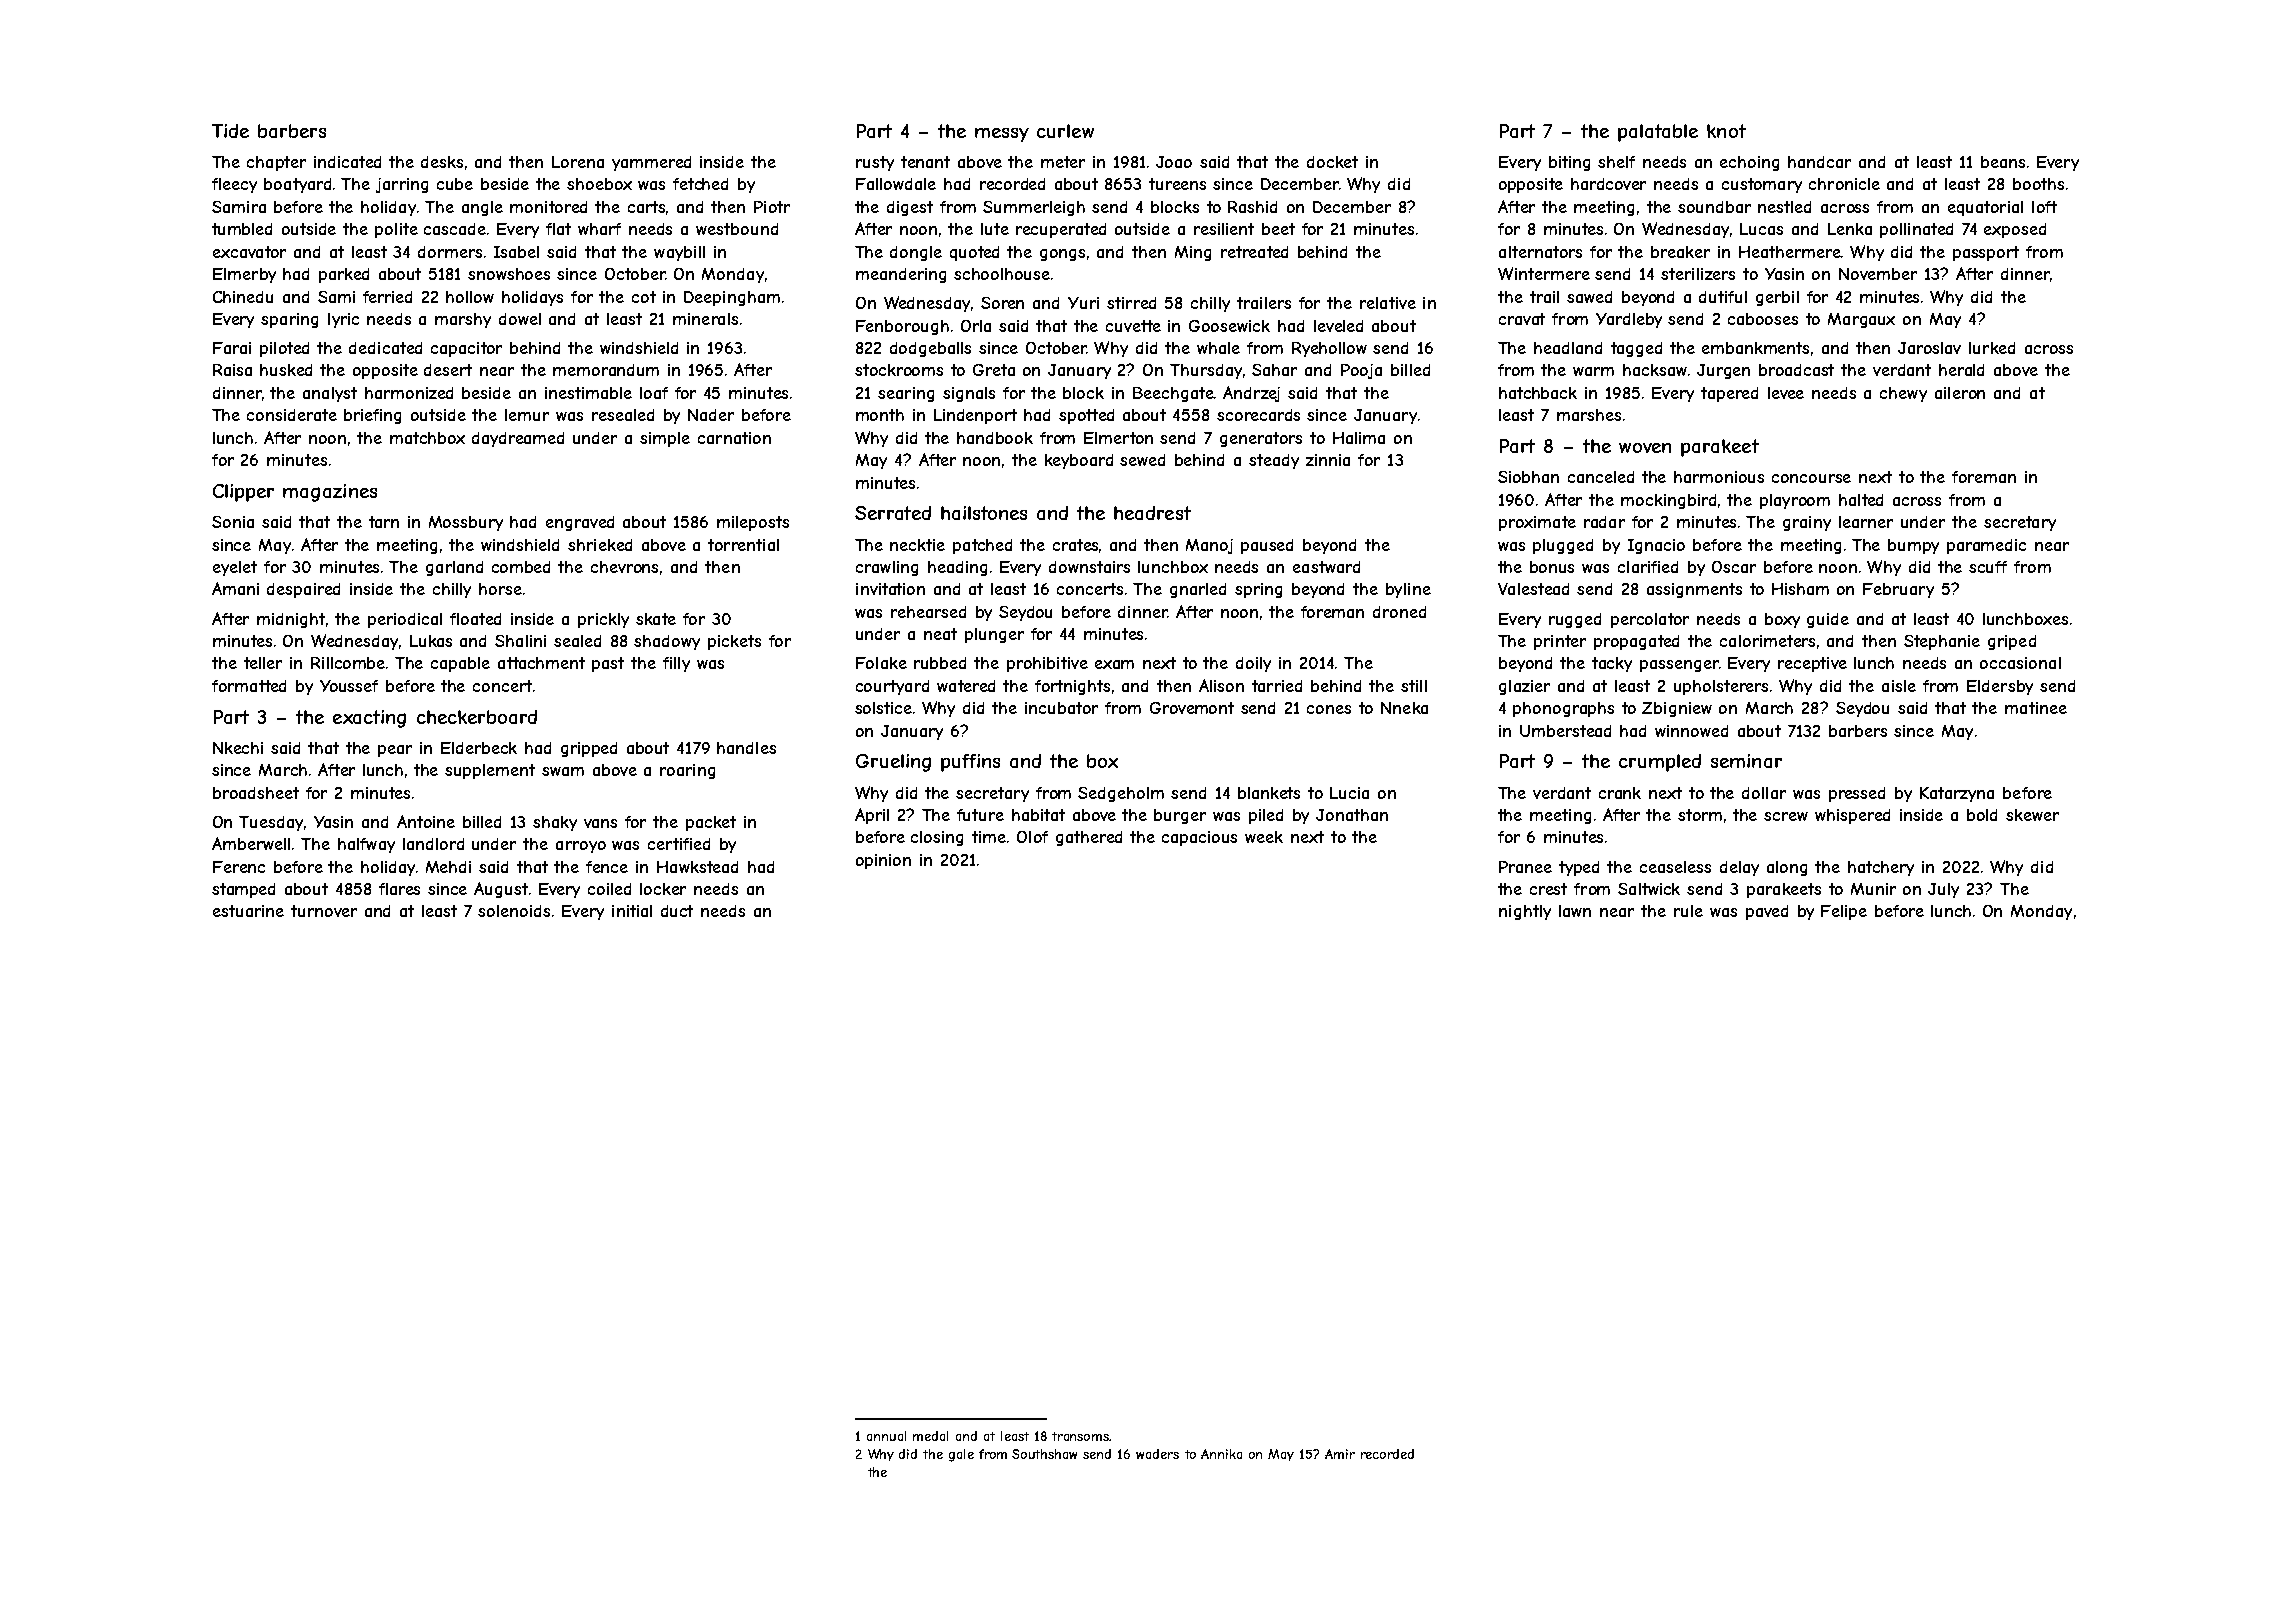  I want to click on blankets, so click(1269, 793).
